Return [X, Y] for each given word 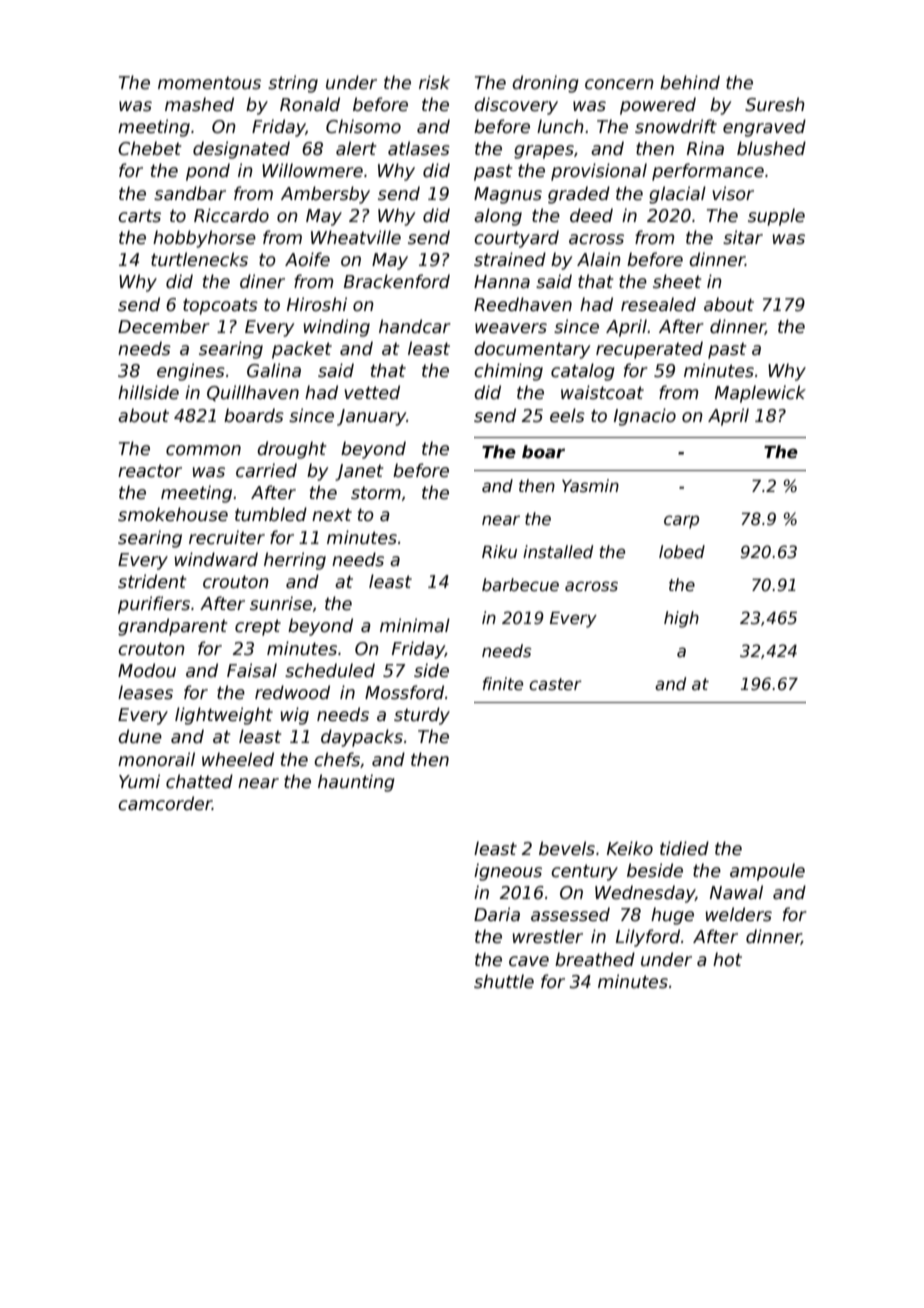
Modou [147, 670]
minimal [415, 625]
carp [681, 522]
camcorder [165, 803]
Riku [499, 551]
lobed [682, 552]
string [293, 84]
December [164, 326]
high [681, 619]
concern [619, 84]
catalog [583, 372]
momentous [209, 83]
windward [216, 559]
